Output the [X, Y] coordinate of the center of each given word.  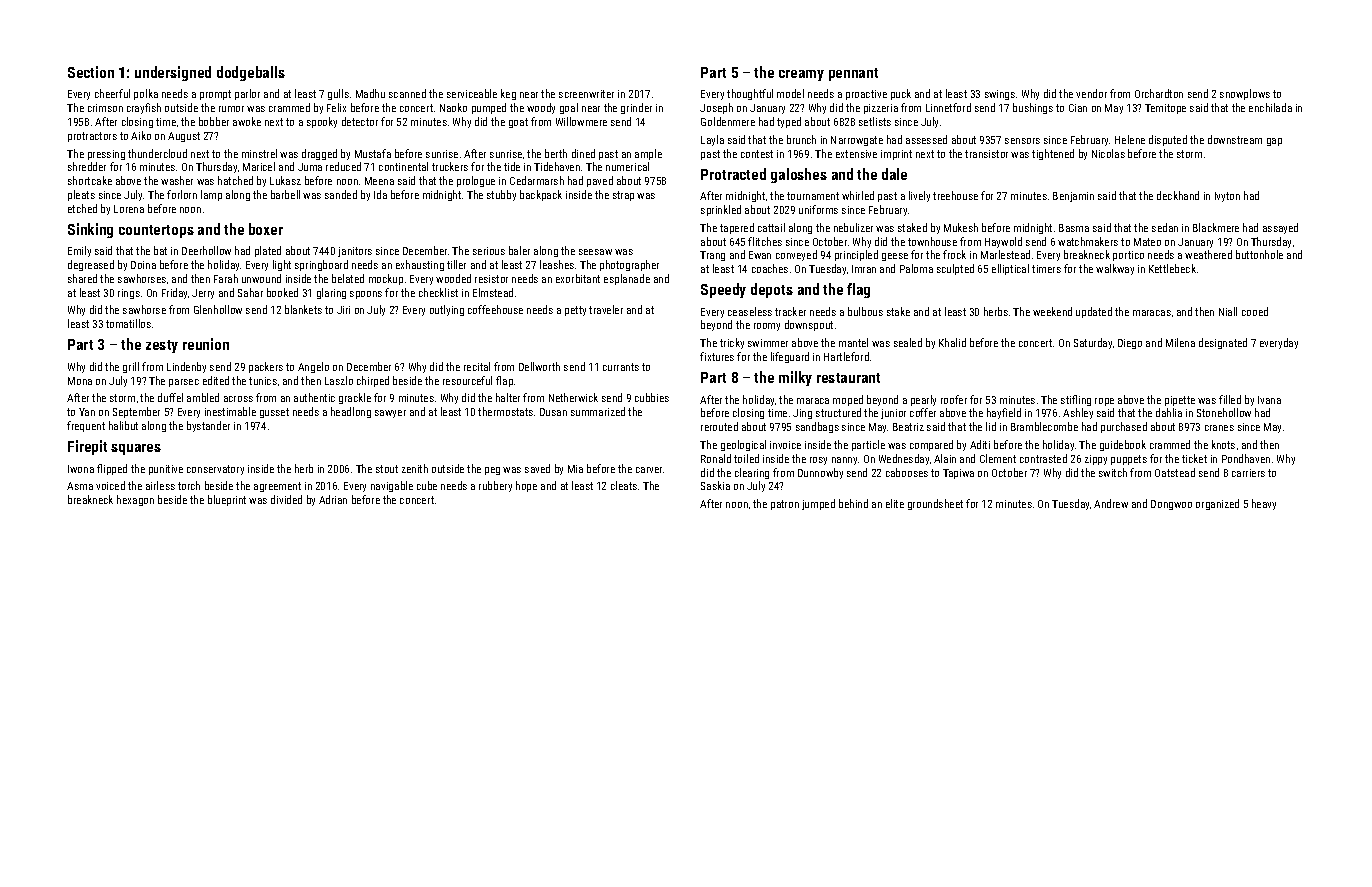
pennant [853, 74]
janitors [355, 252]
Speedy [723, 290]
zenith [415, 468]
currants [621, 367]
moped [848, 400]
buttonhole [1259, 254]
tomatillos [128, 323]
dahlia [1169, 412]
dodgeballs [251, 73]
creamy [801, 75]
